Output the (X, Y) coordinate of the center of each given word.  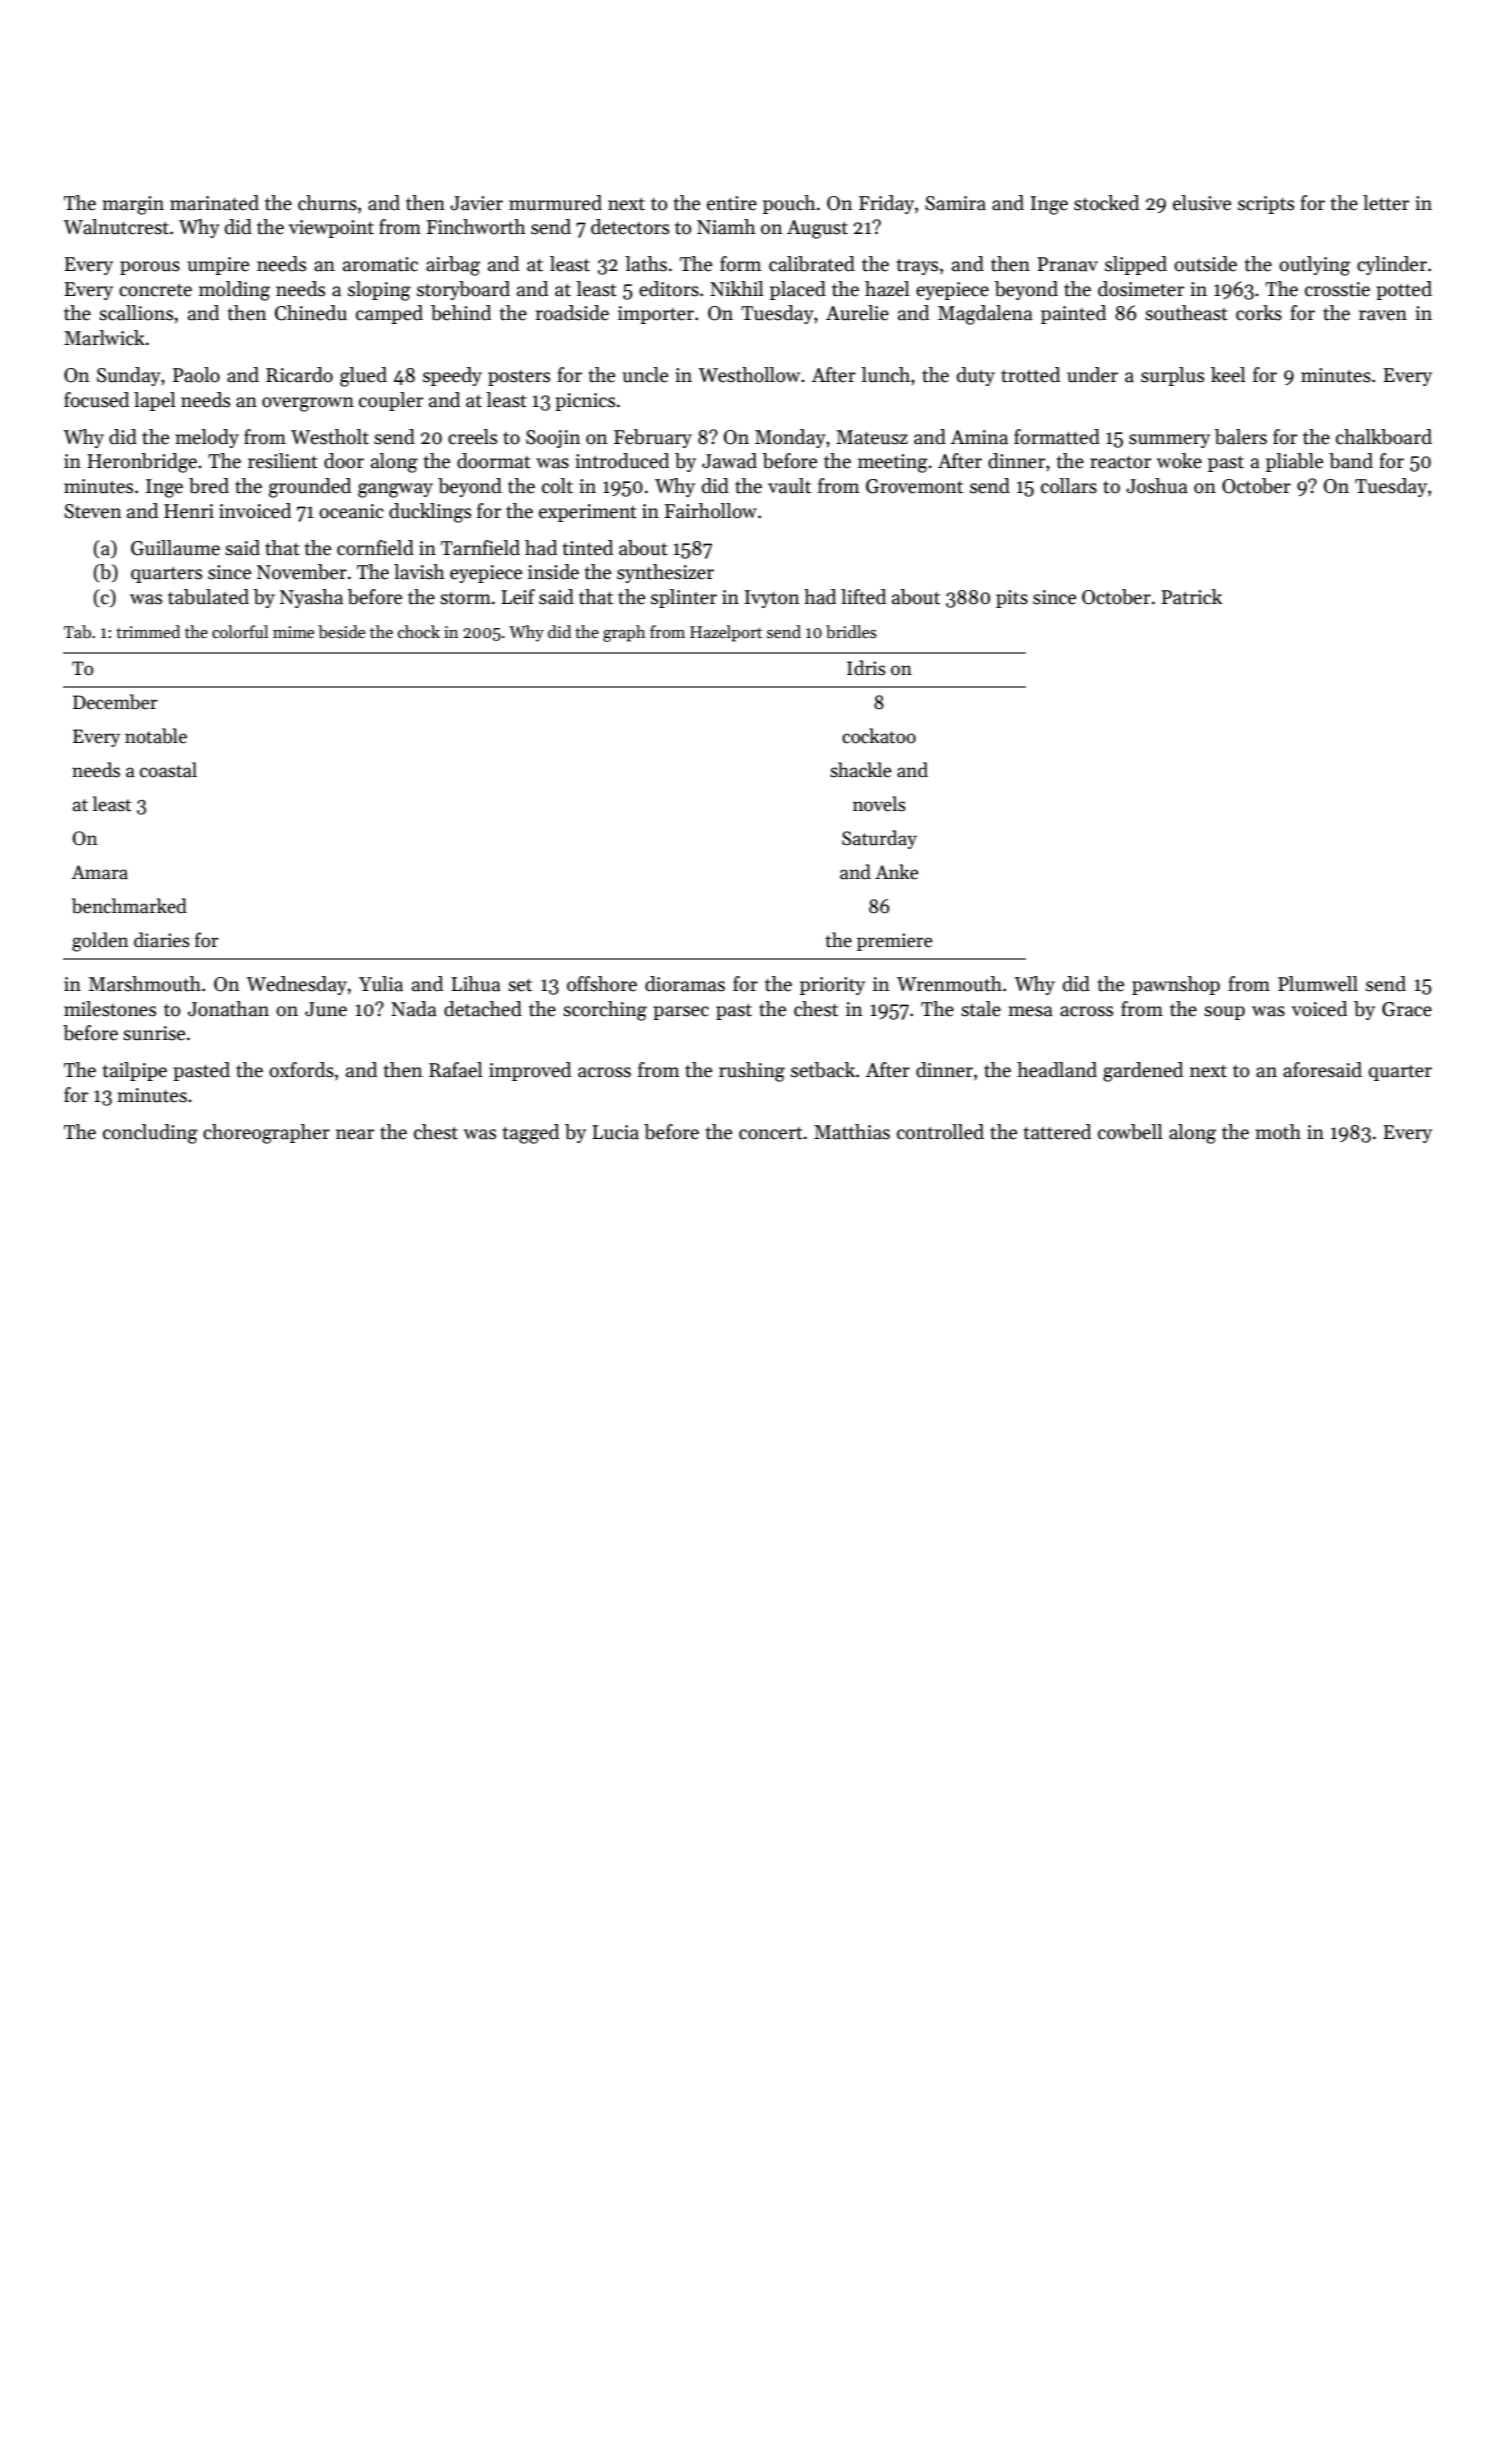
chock (419, 632)
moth (1278, 1132)
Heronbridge (142, 463)
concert (771, 1133)
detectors (630, 227)
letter (1386, 203)
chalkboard (1384, 437)
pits (1012, 599)
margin (133, 205)
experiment (588, 513)
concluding (150, 1134)
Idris (866, 668)
